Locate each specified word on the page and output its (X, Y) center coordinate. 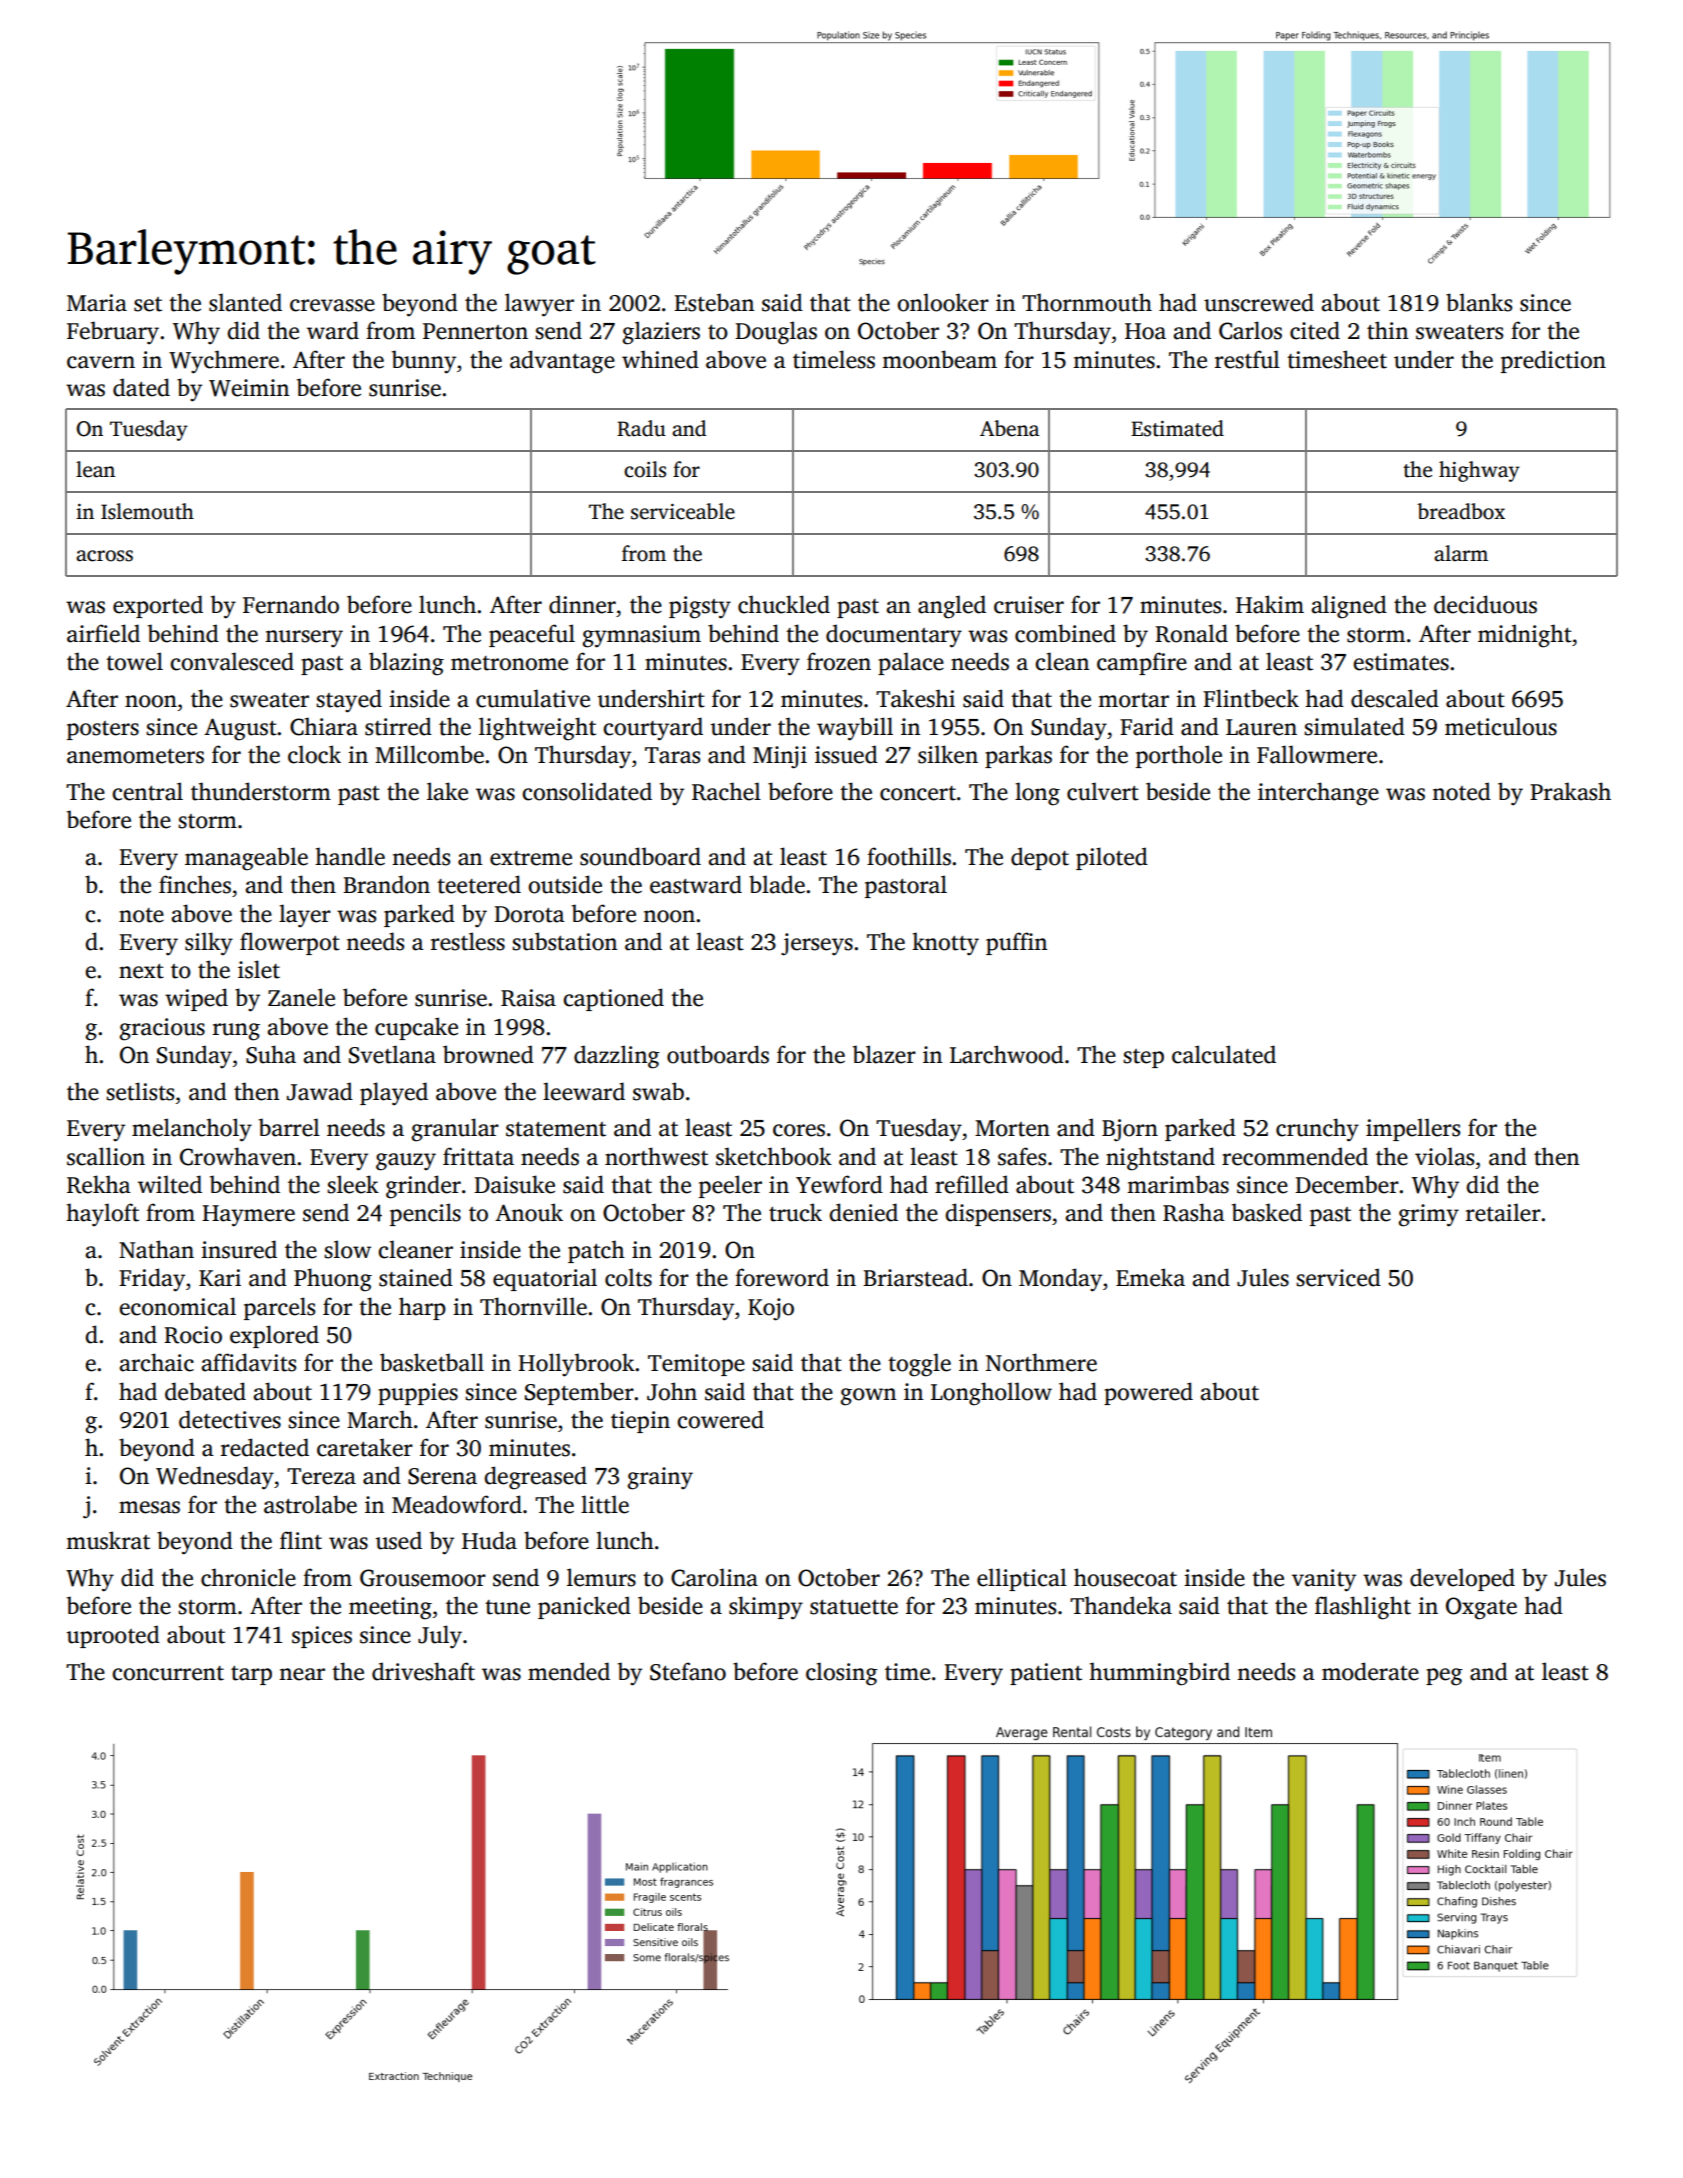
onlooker (943, 302)
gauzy (406, 1162)
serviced (1338, 1277)
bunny (424, 362)
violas (1444, 1156)
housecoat (1125, 1577)
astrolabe (310, 1504)
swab (658, 1091)
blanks (1479, 302)
